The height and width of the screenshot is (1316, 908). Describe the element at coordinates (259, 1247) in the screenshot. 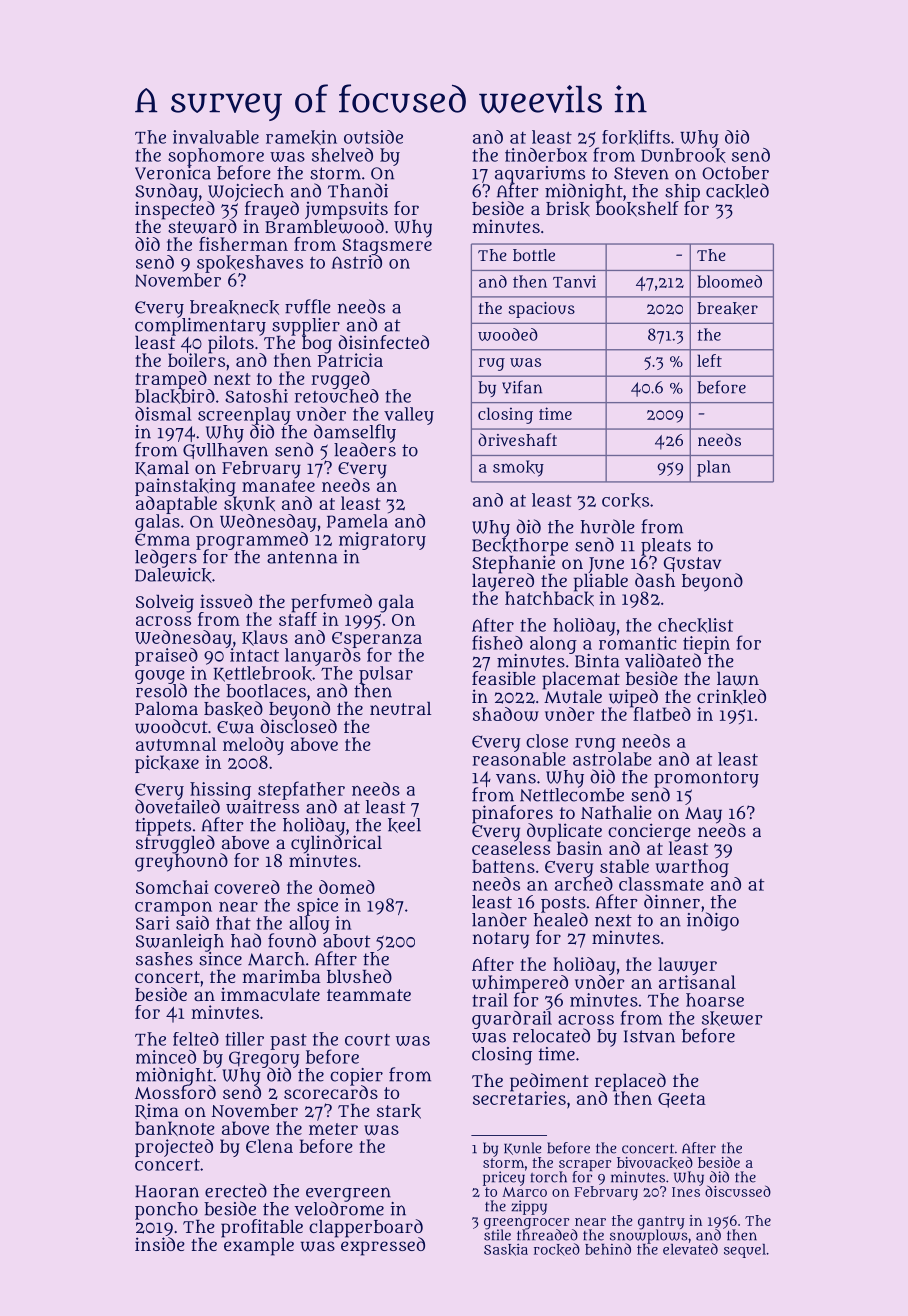

I see `example` at that location.
